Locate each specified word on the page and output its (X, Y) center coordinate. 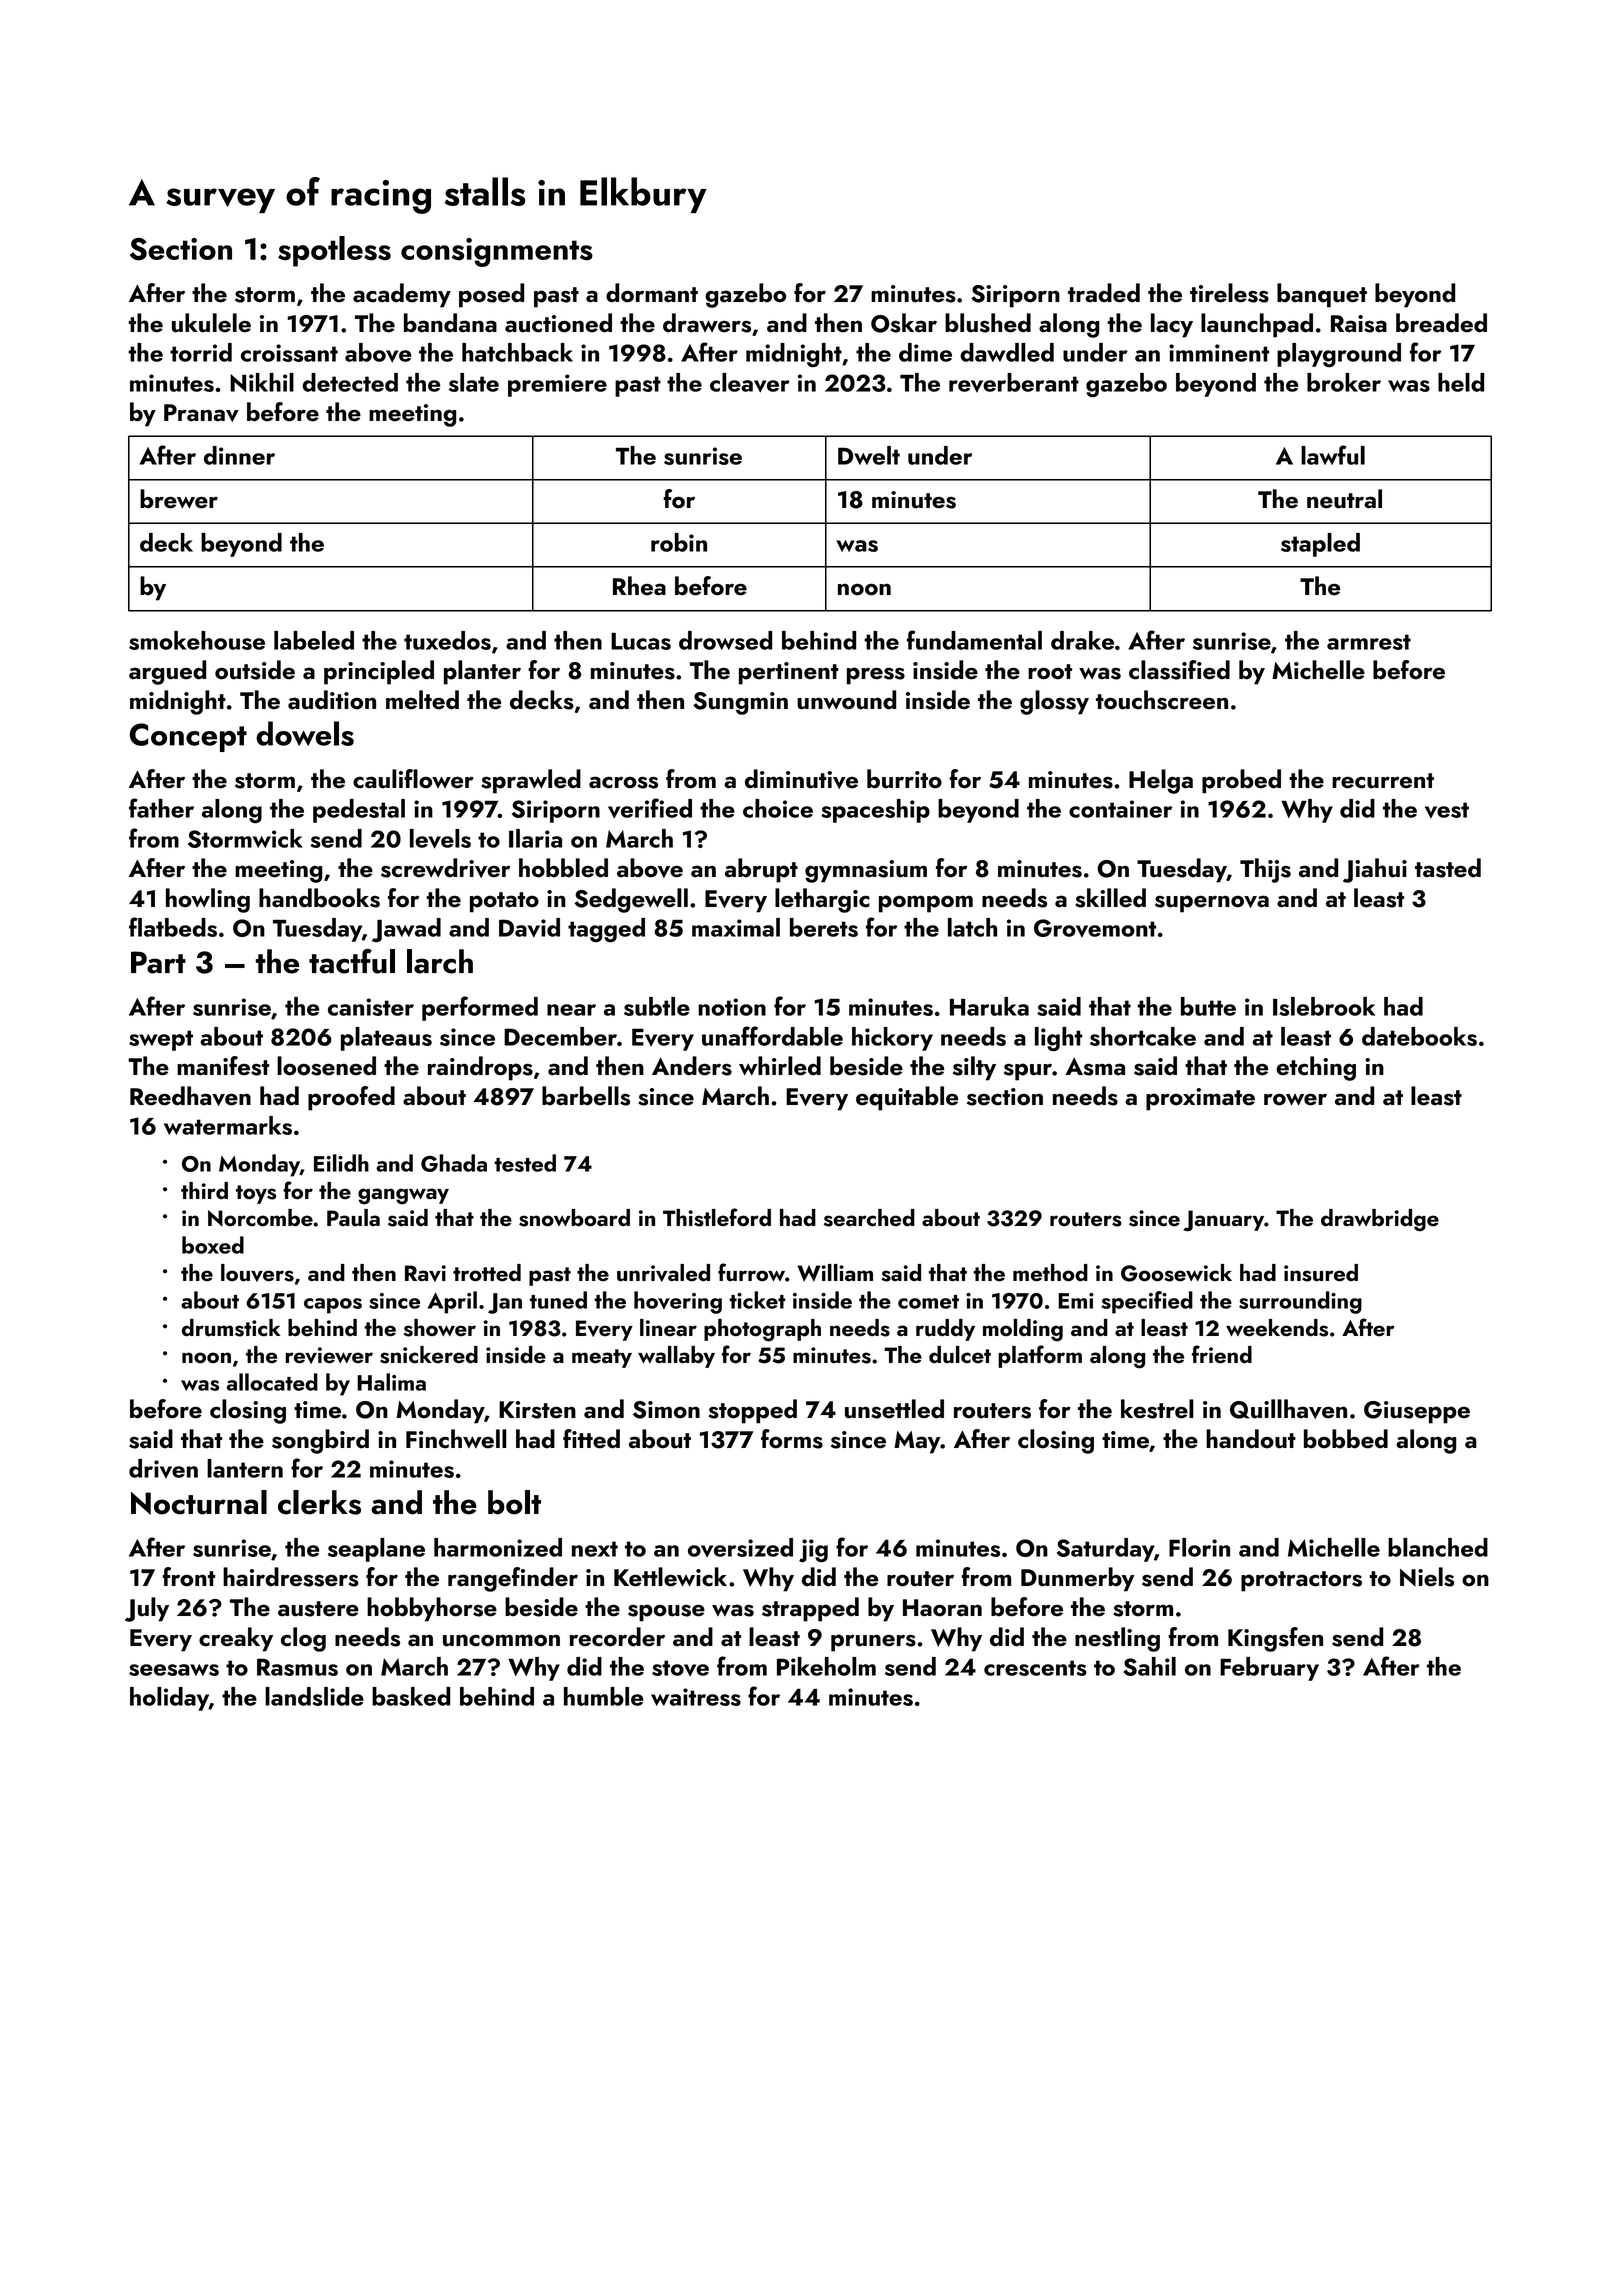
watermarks (228, 1125)
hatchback (517, 352)
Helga (1161, 781)
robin (679, 542)
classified (1179, 670)
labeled (314, 640)
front (188, 1577)
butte (1208, 1006)
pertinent (789, 673)
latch (972, 927)
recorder (617, 1637)
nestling (1117, 1639)
